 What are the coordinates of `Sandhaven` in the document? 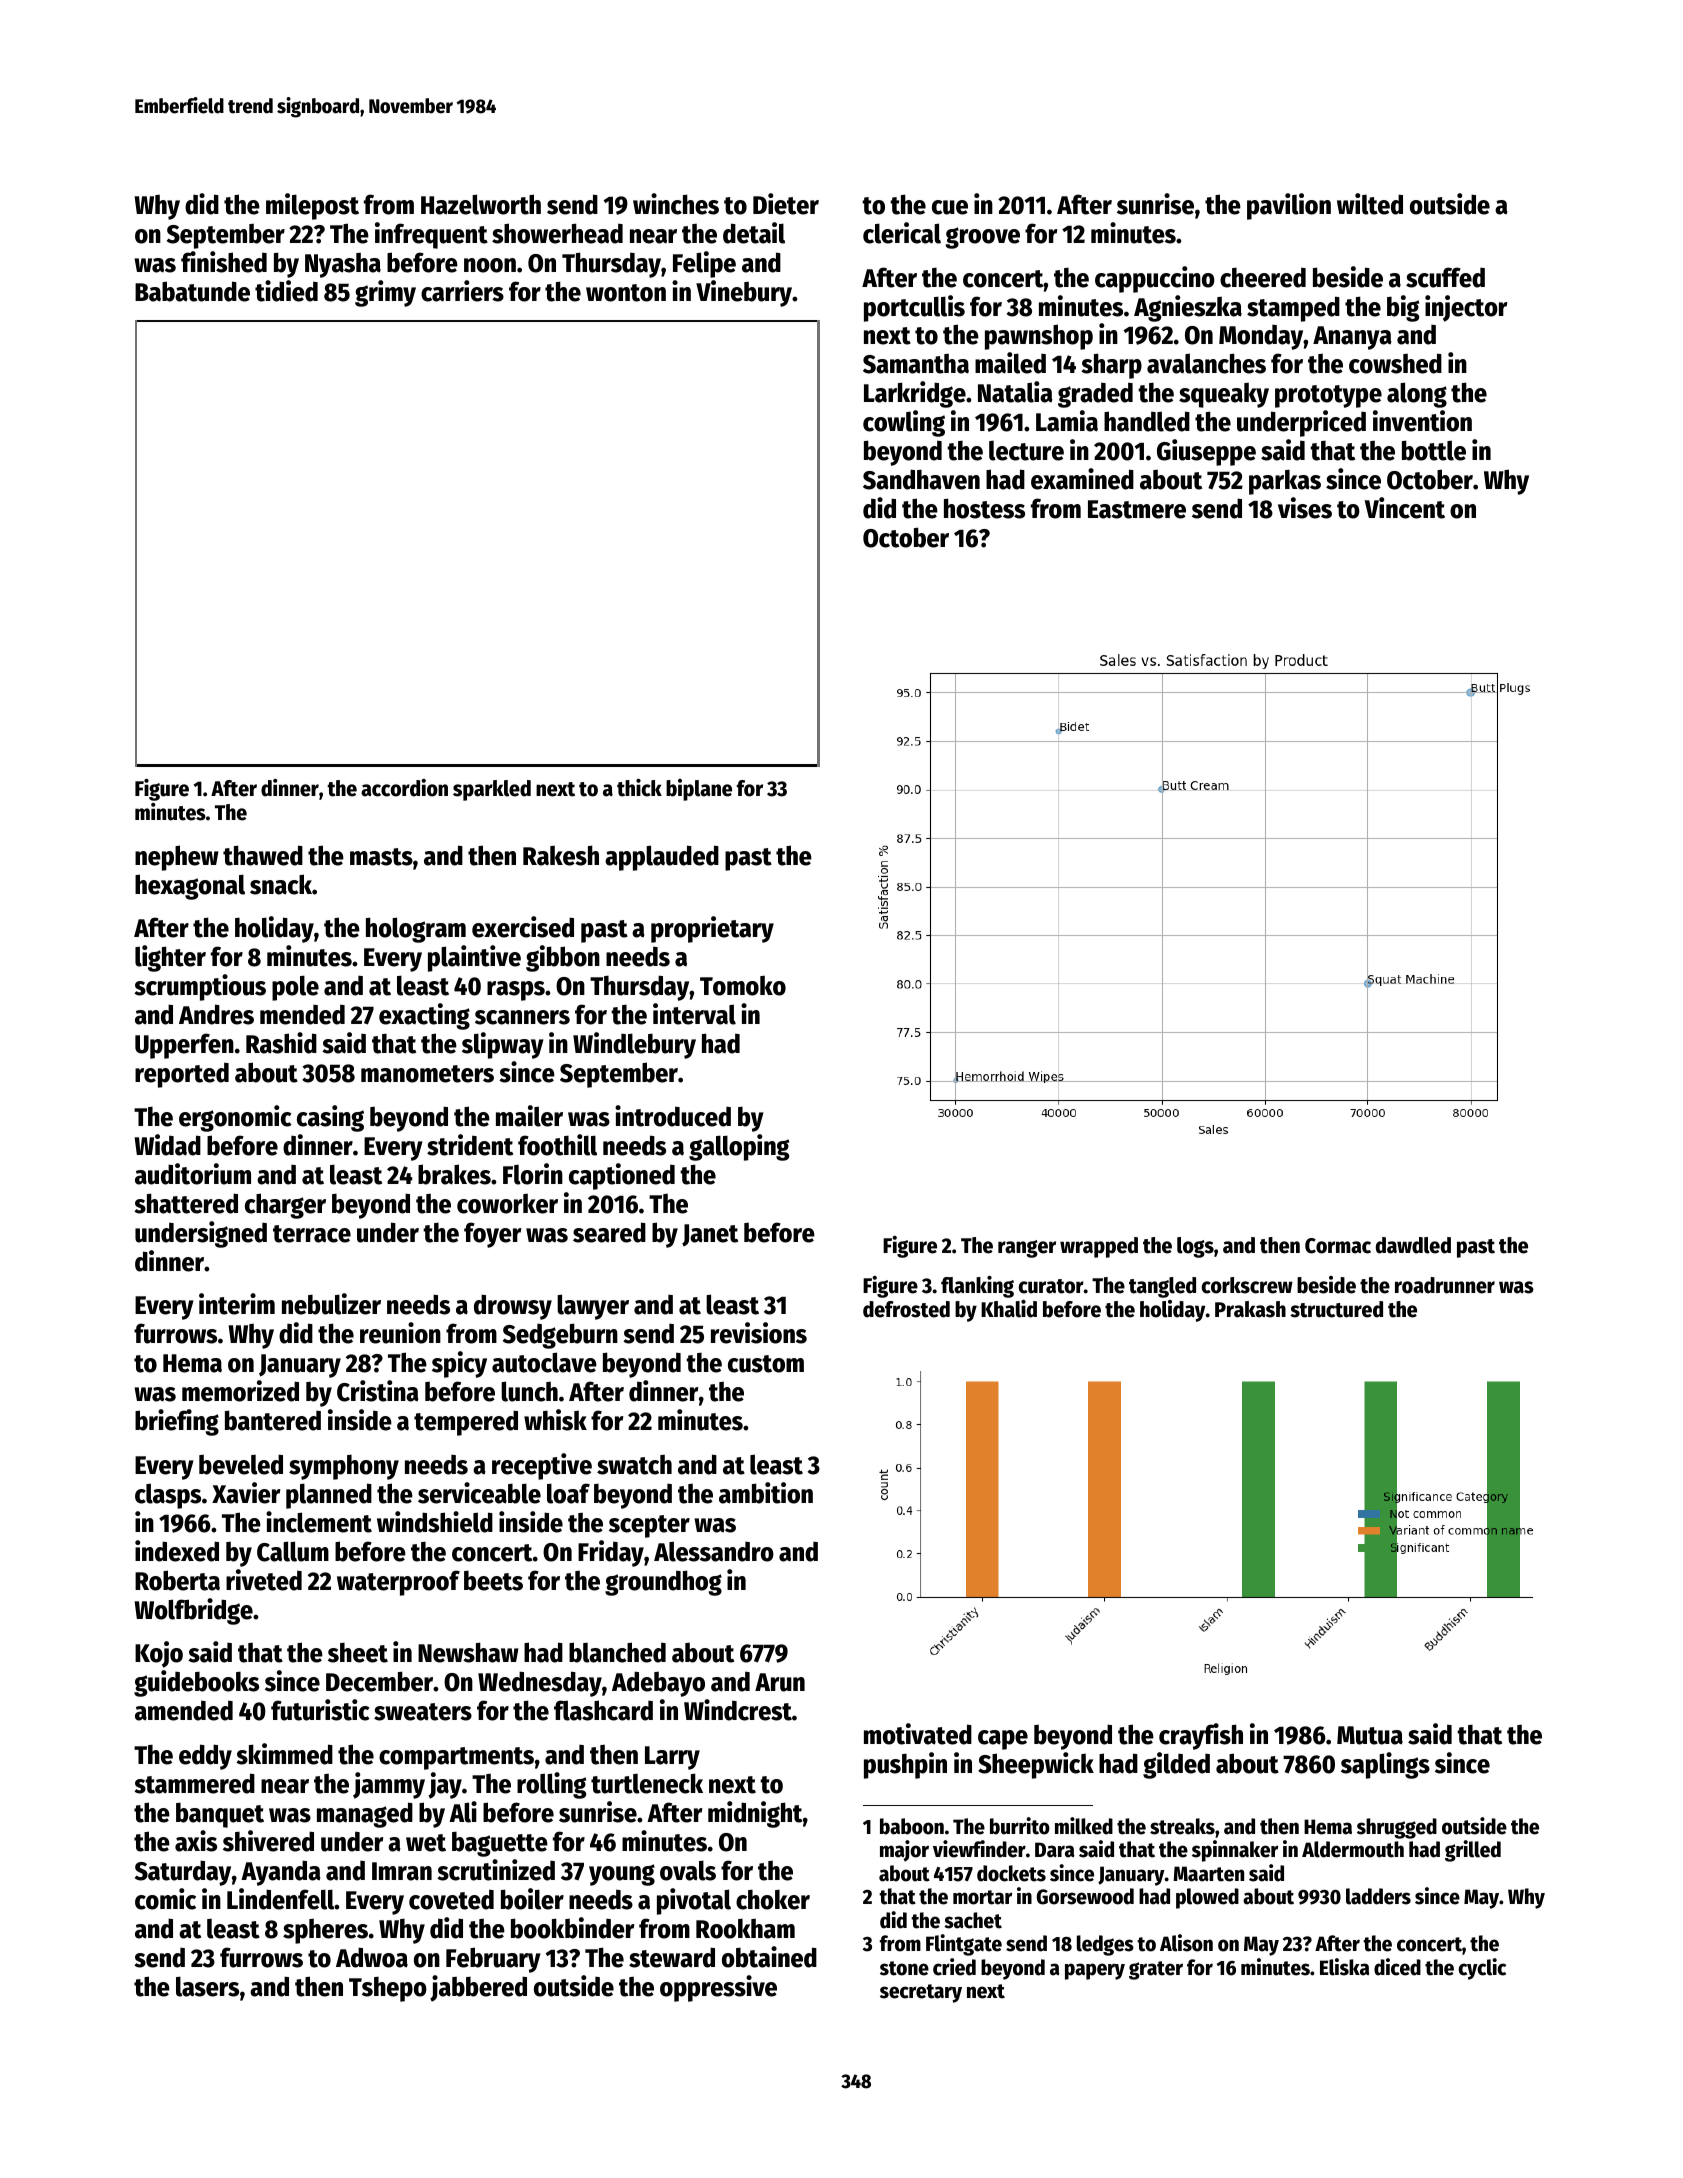 It's located at (921, 479).
